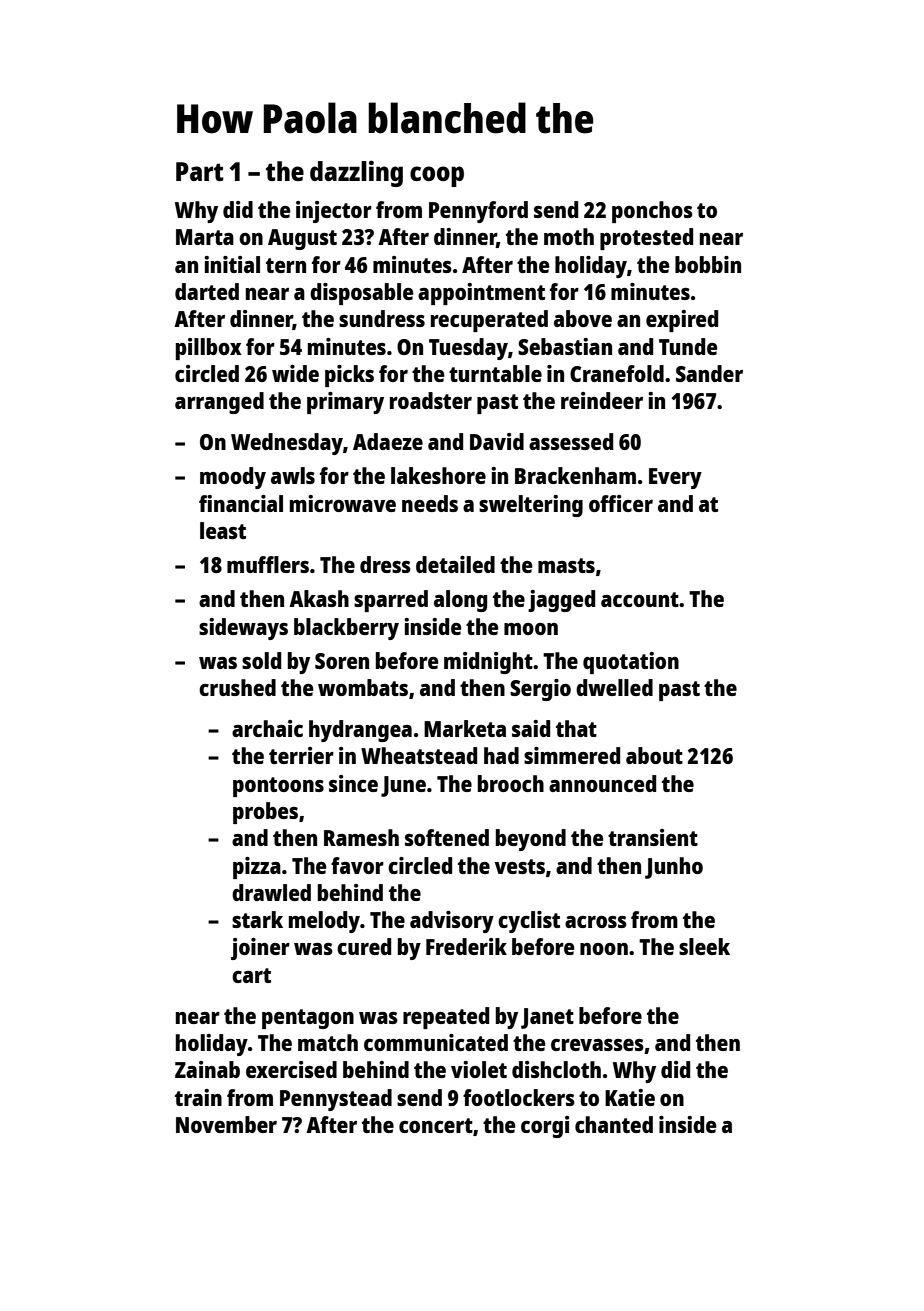 This document has height=1311, width=924. What do you see at coordinates (511, 783) in the document?
I see `brooch` at bounding box center [511, 783].
